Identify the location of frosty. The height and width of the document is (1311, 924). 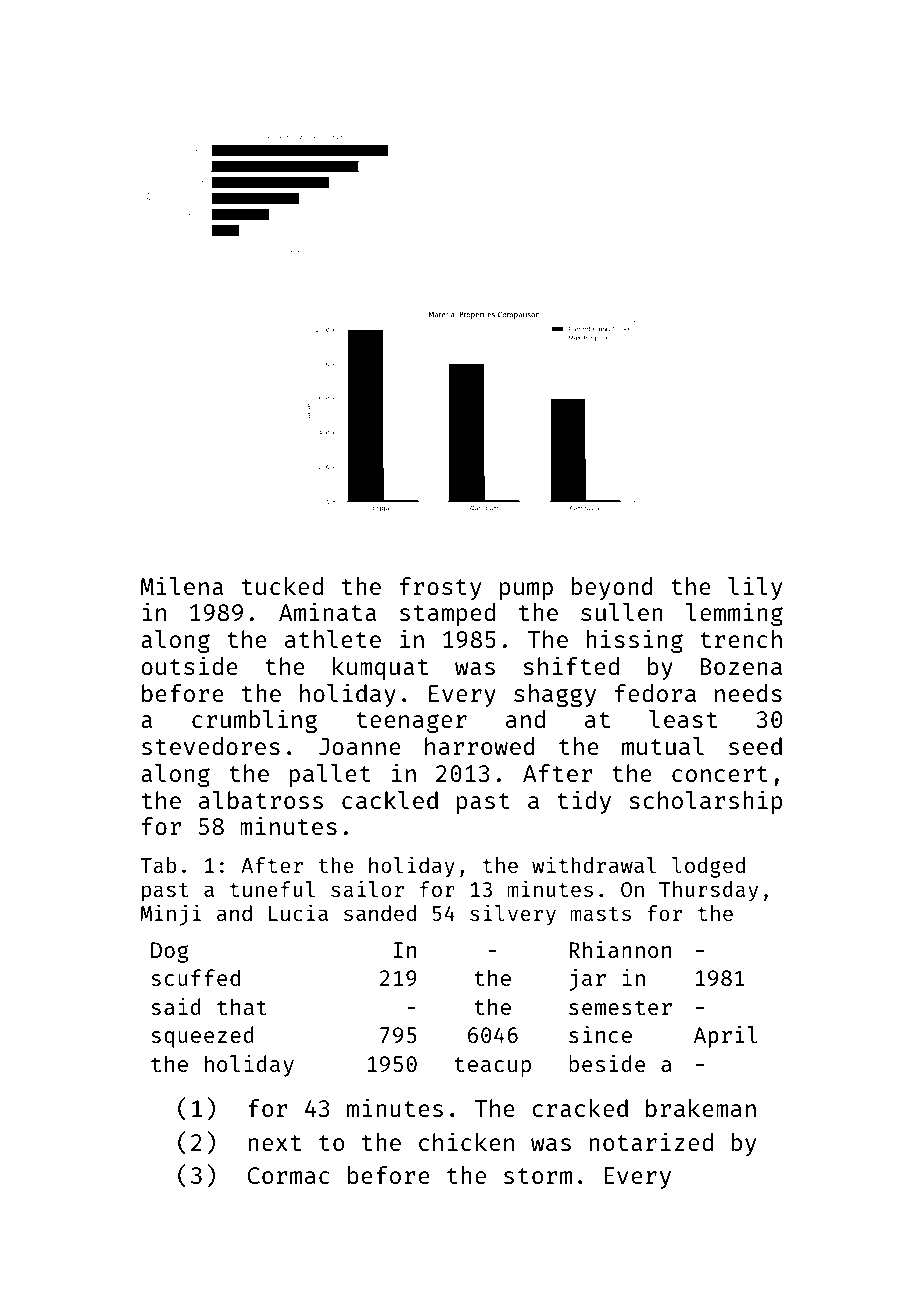
(440, 588).
